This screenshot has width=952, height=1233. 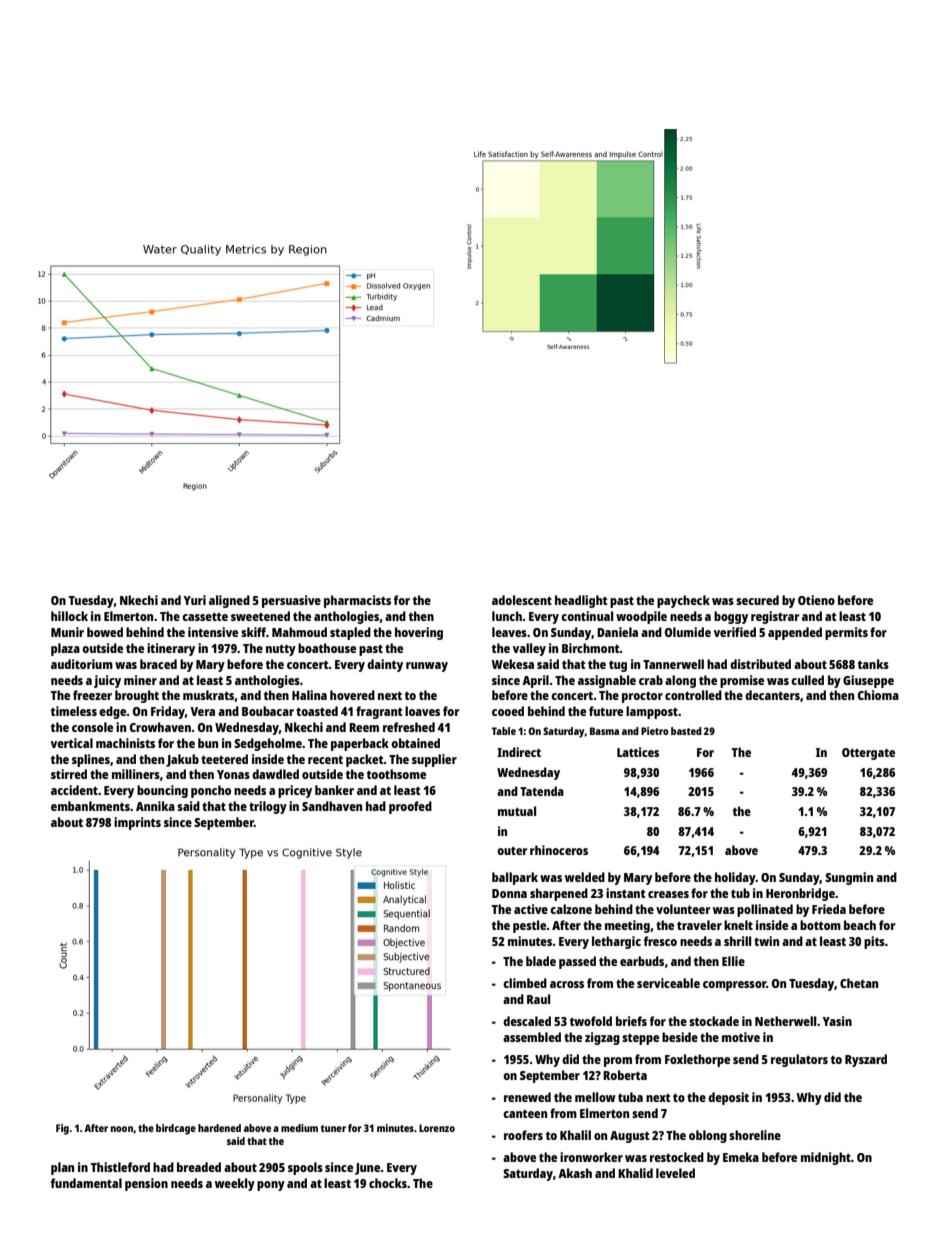 I want to click on Sungmin, so click(x=849, y=878).
